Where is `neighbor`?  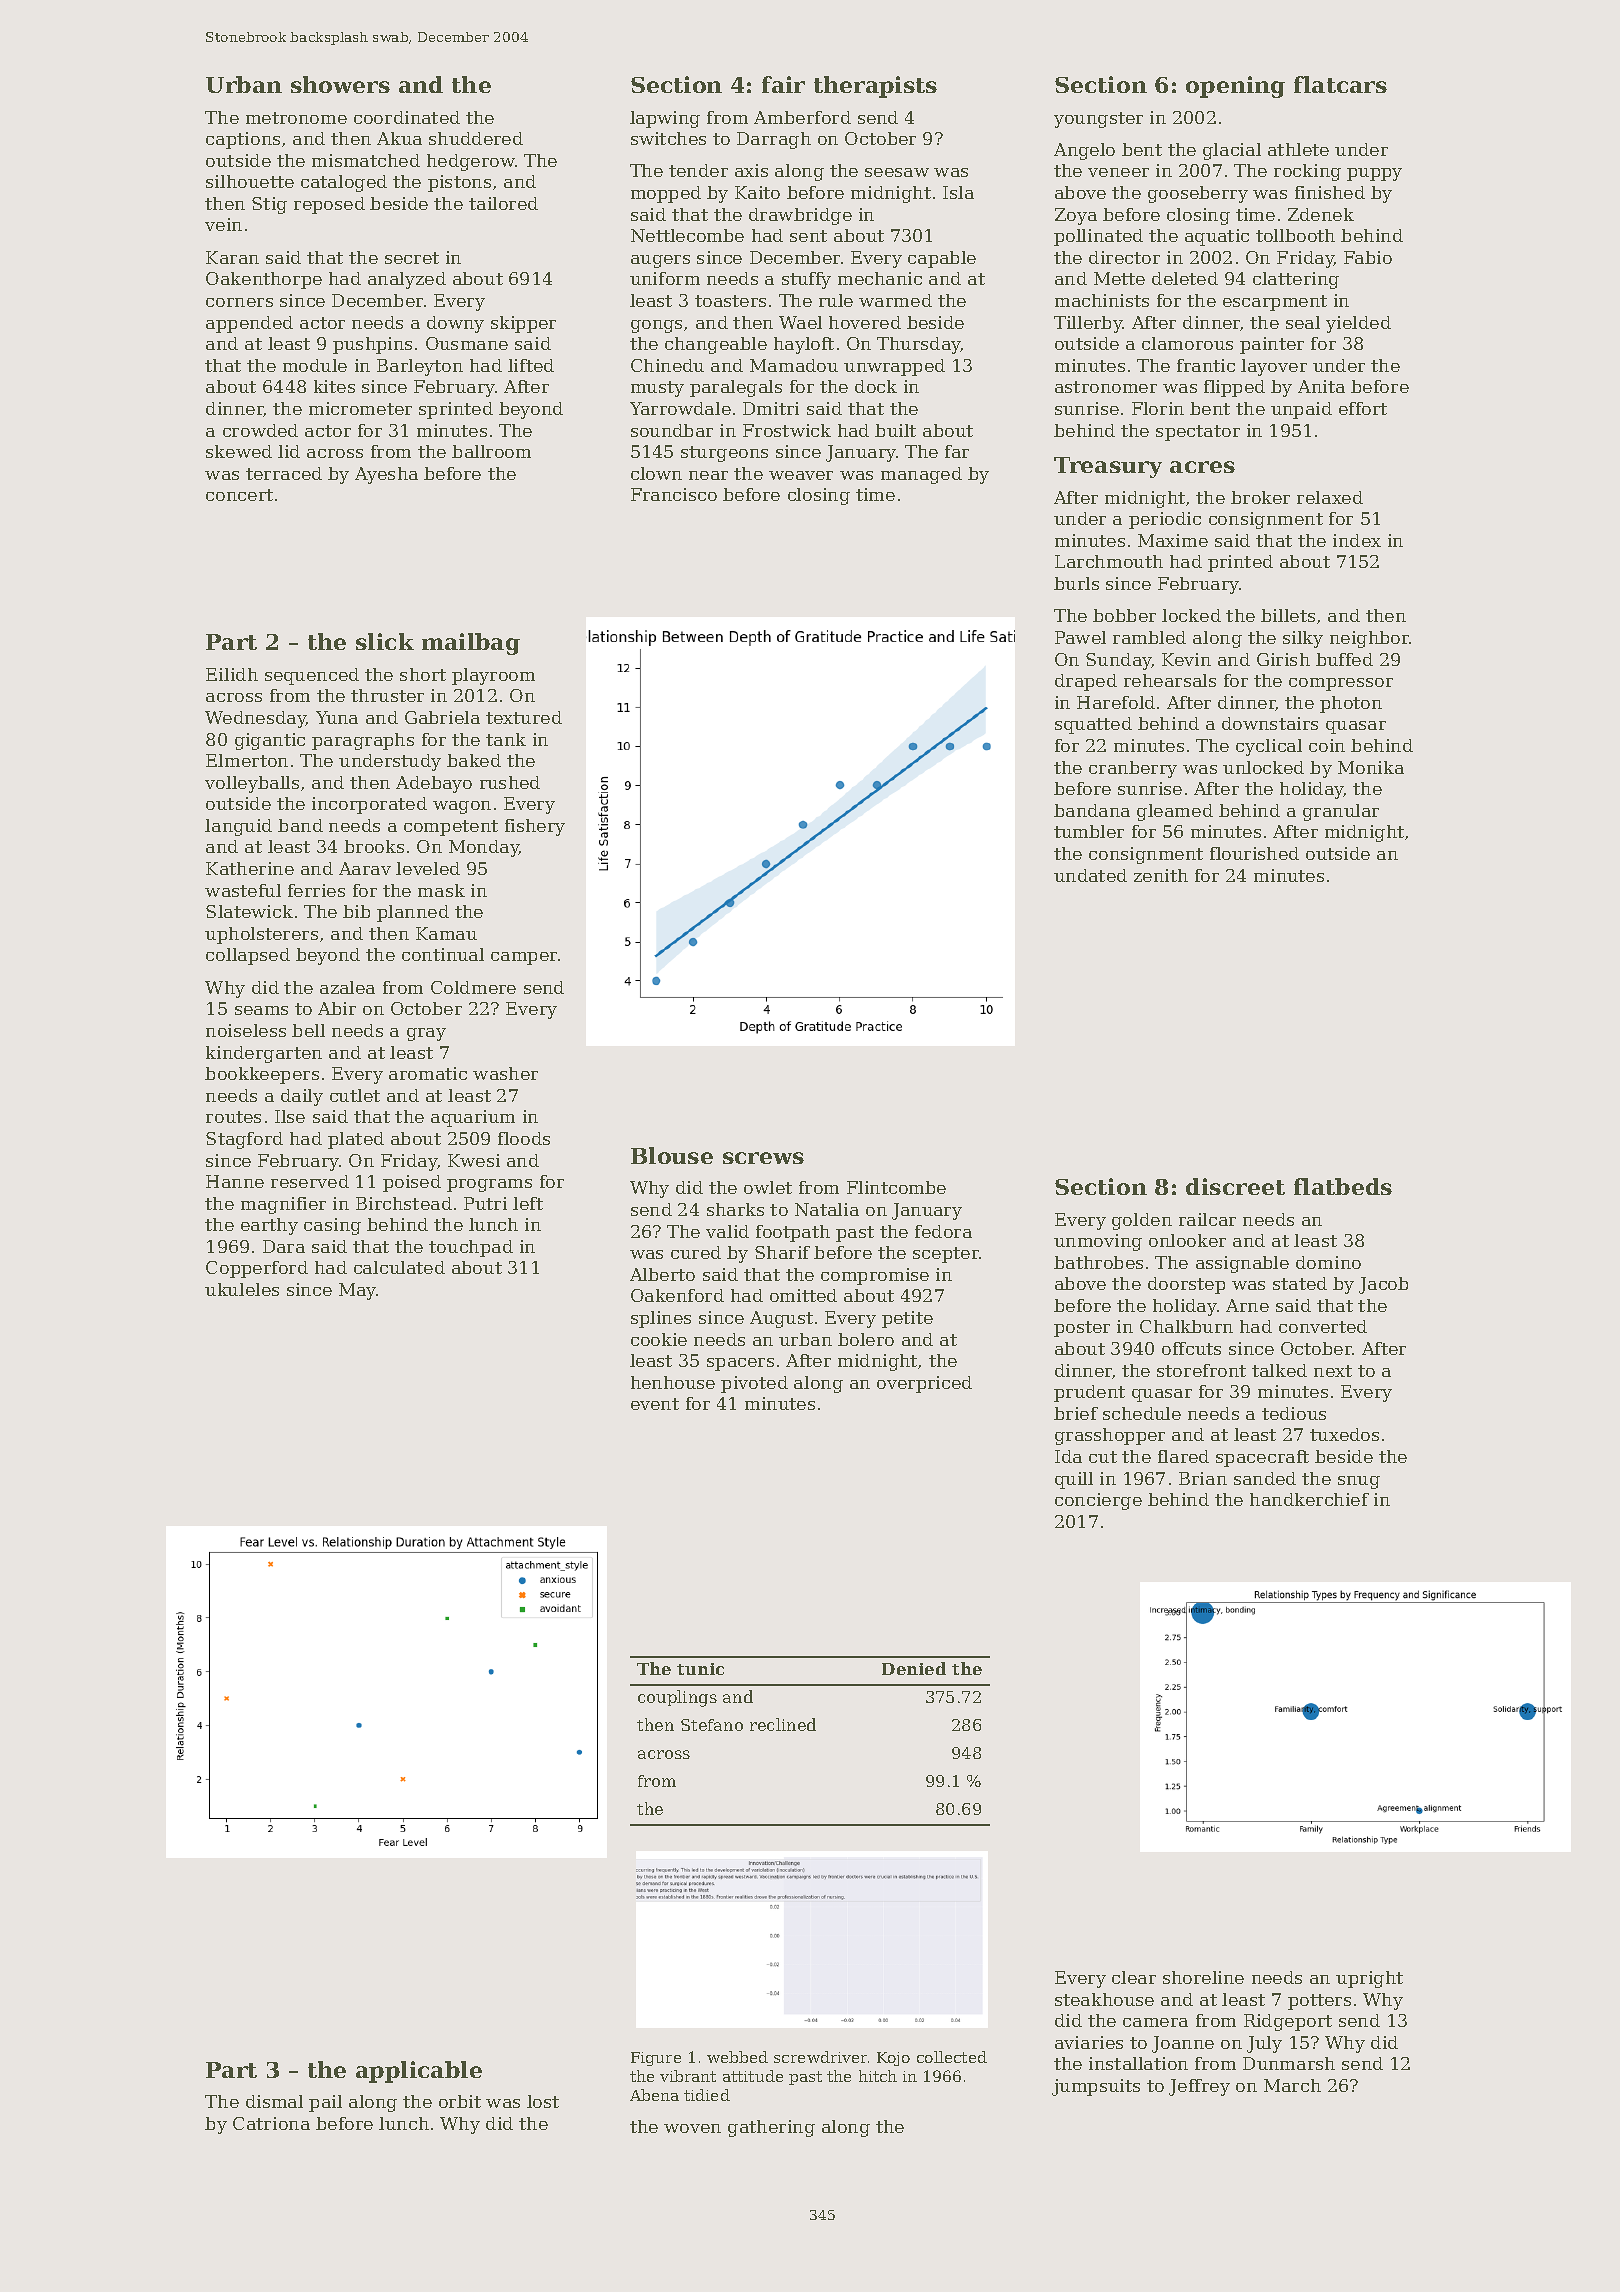 neighbor is located at coordinates (1370, 639).
